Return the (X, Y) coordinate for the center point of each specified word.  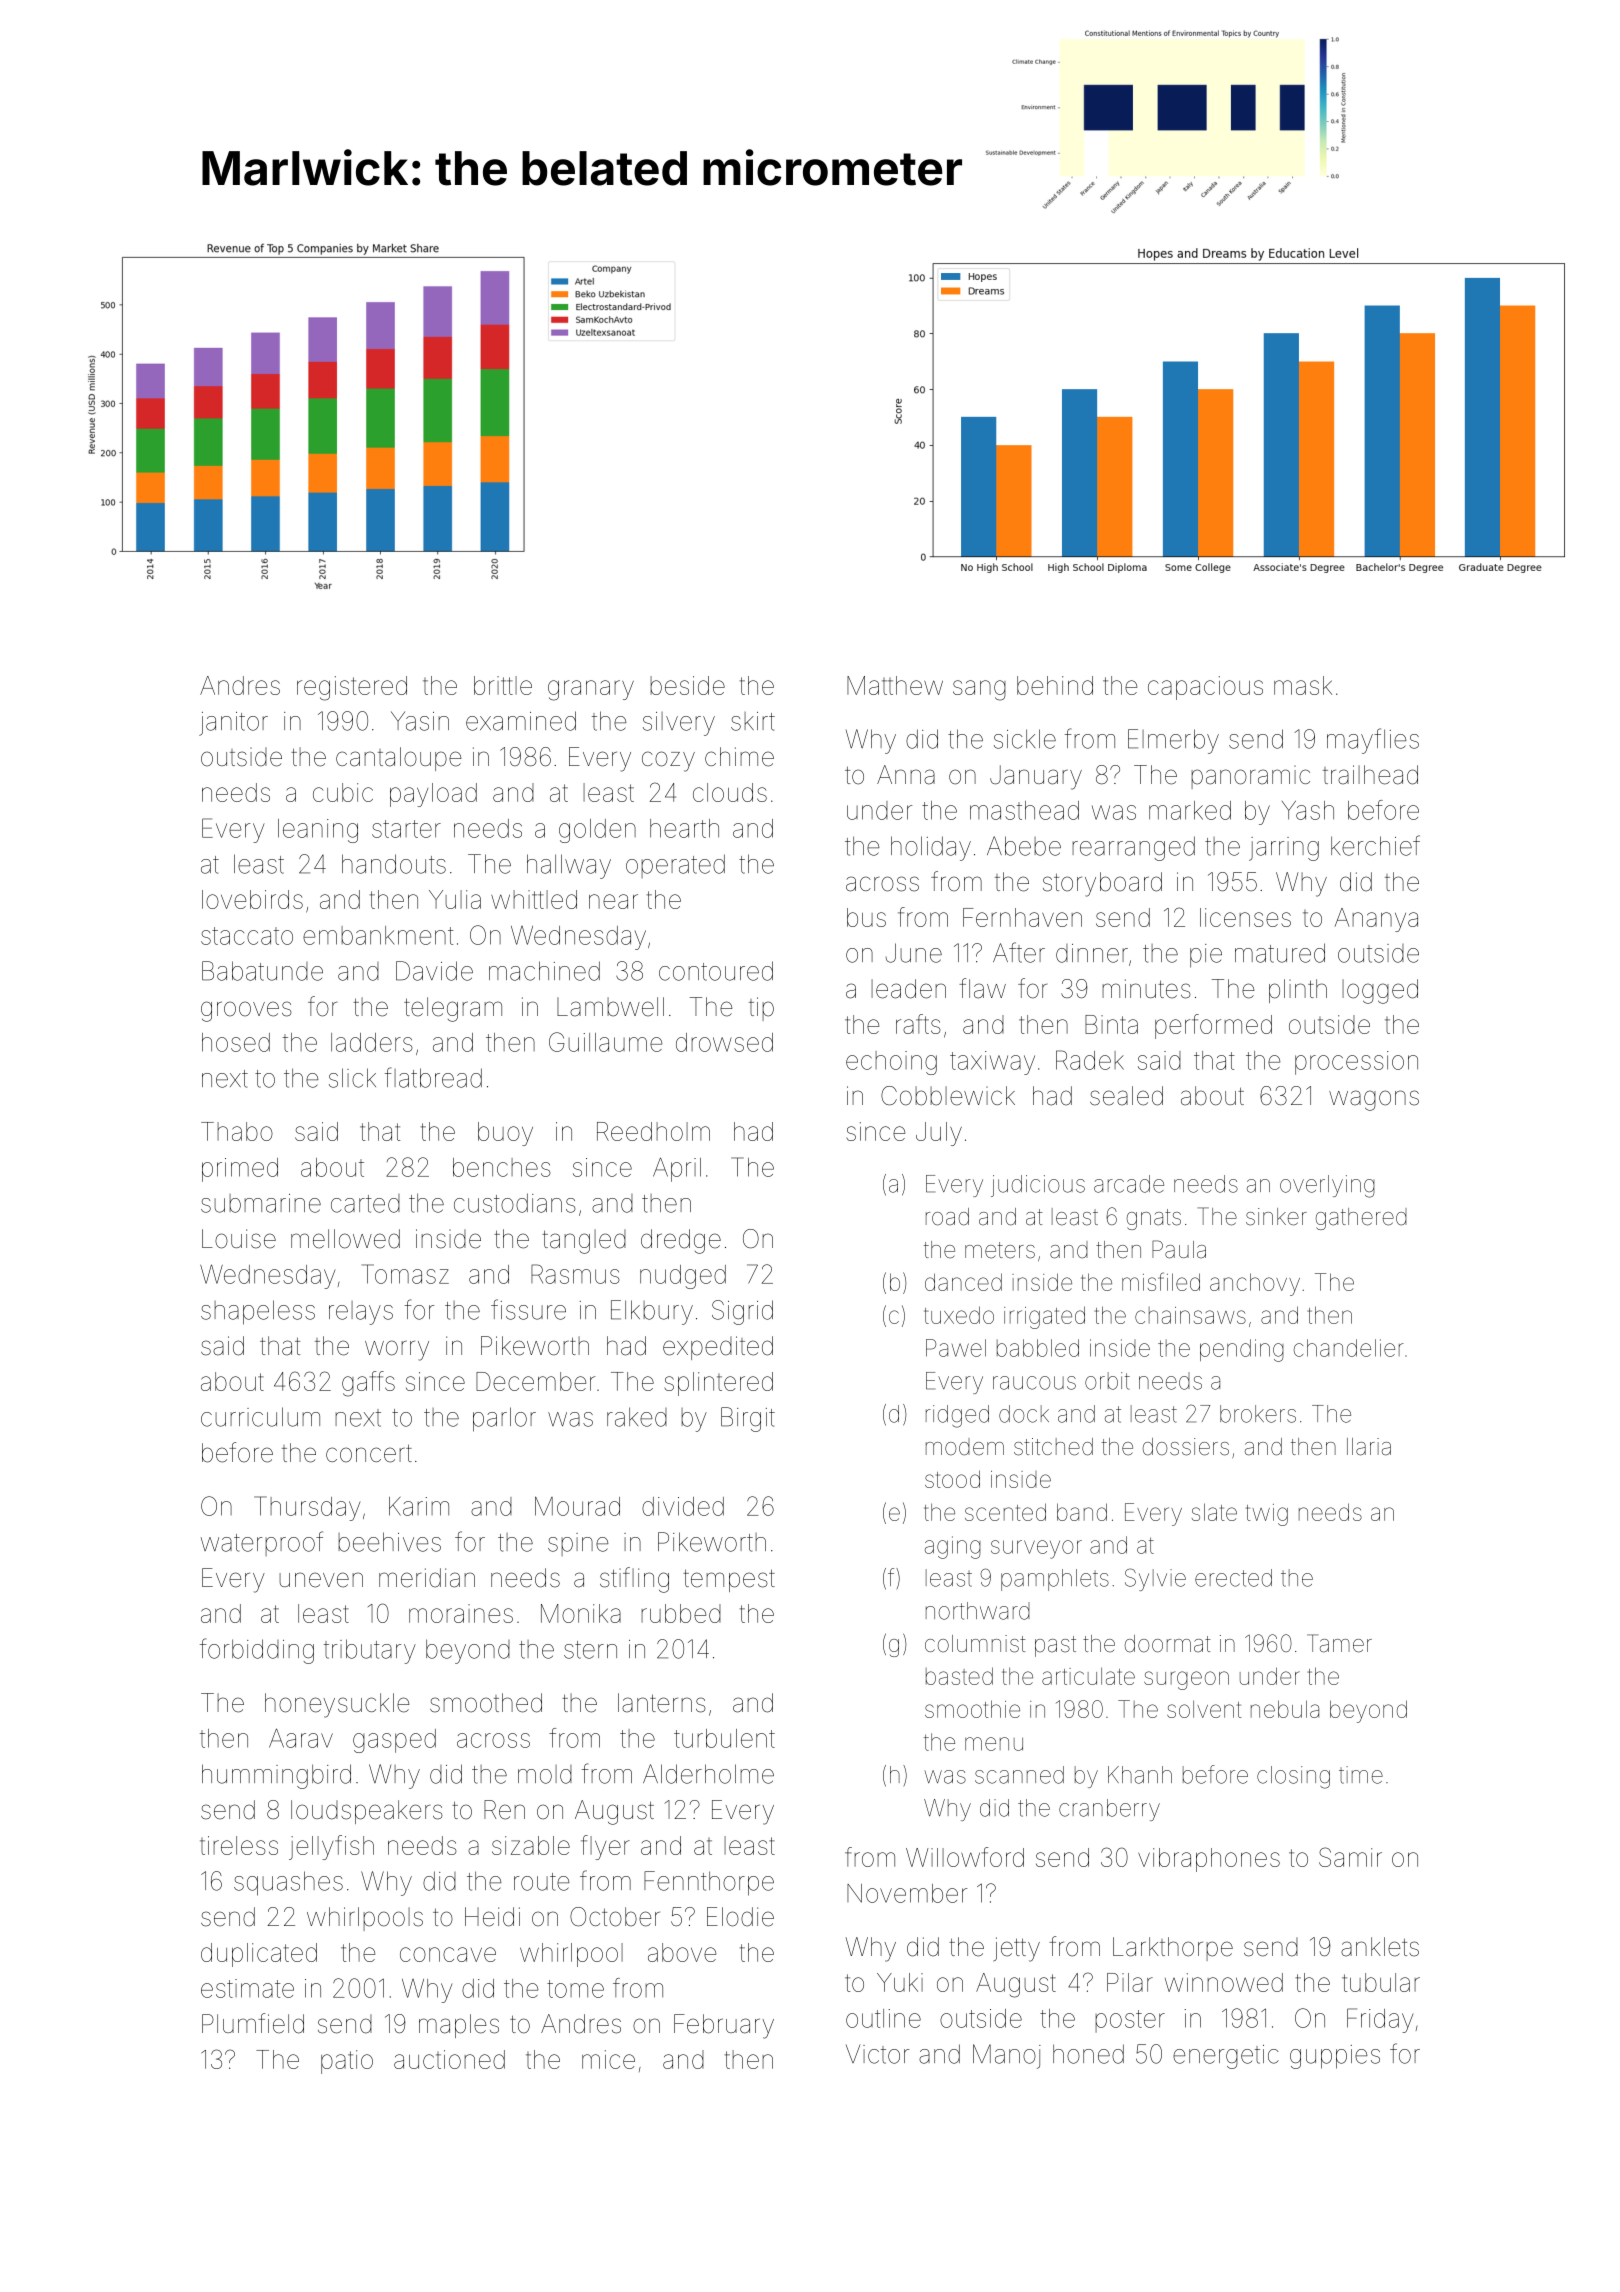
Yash (1308, 810)
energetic (1226, 2057)
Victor (877, 2054)
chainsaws (1190, 1315)
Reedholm (653, 1131)
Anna (906, 775)
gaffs (368, 1384)
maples (459, 2026)
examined (521, 721)
